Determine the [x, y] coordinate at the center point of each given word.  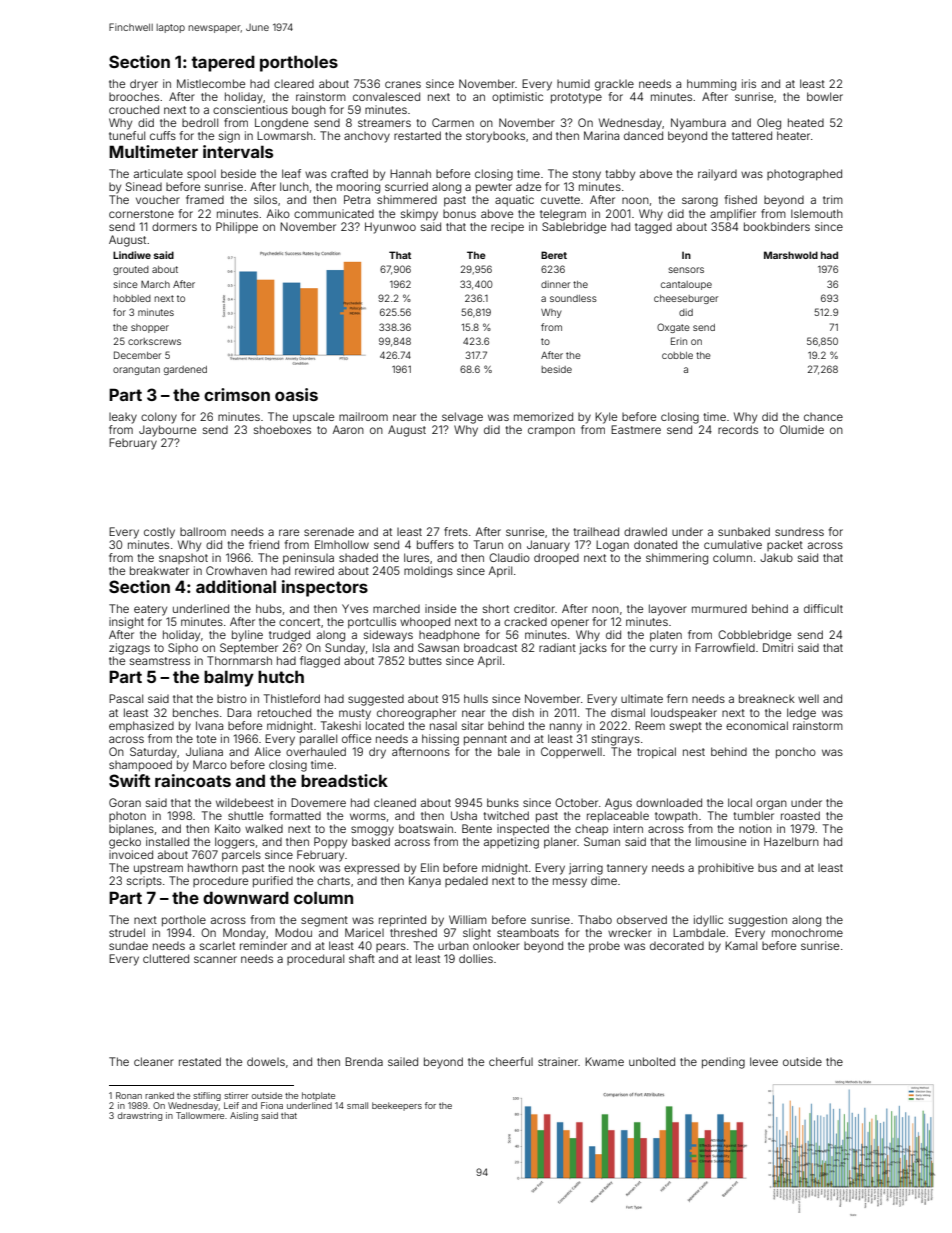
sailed [403, 1061]
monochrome [807, 932]
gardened [185, 370]
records [738, 429]
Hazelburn [791, 841]
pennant [485, 740]
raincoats [193, 780]
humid [573, 83]
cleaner [154, 1061]
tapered [223, 63]
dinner [555, 284]
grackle [614, 85]
